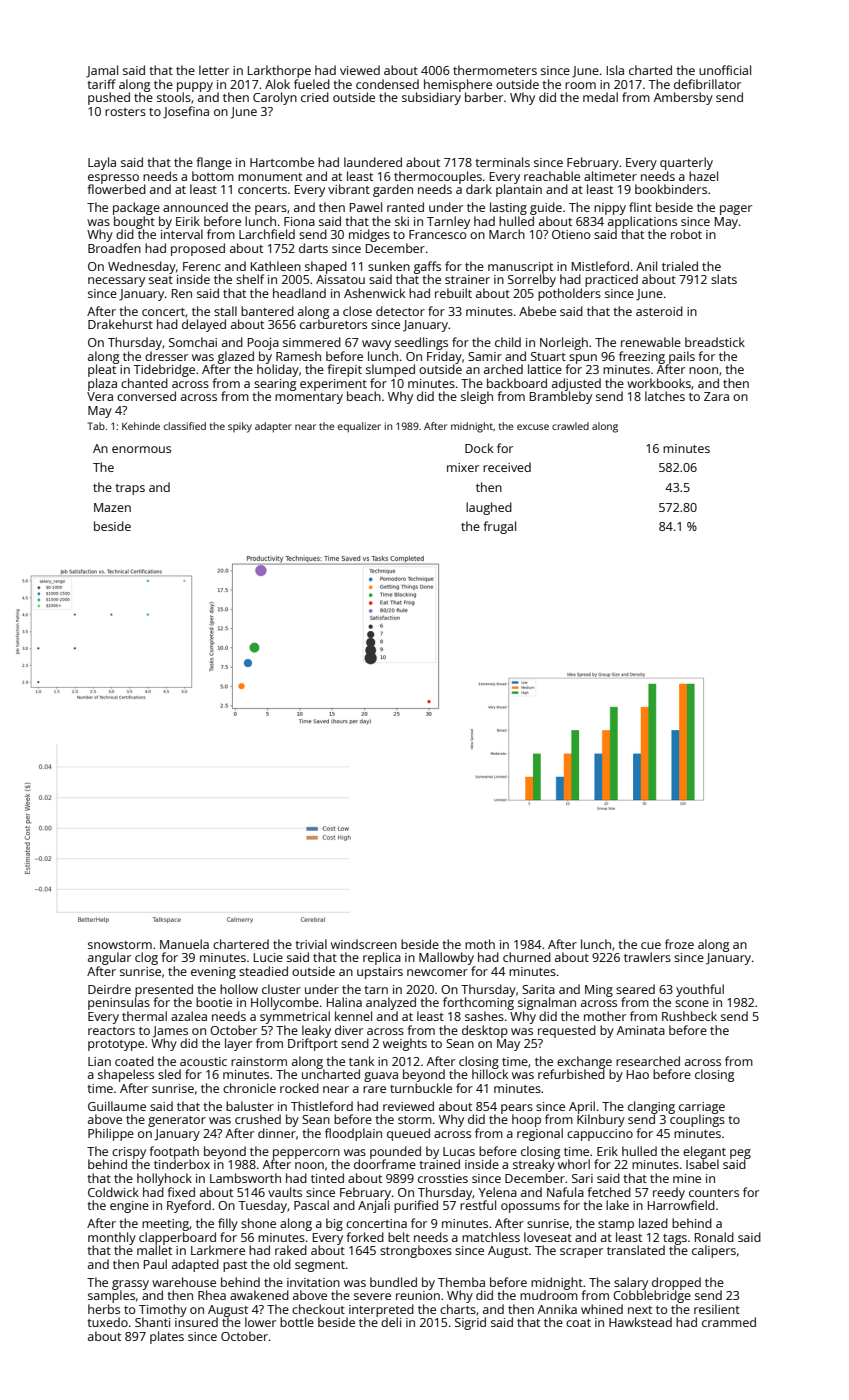 This screenshot has width=849, height=1400. What do you see at coordinates (258, 1119) in the screenshot?
I see `crushed` at bounding box center [258, 1119].
